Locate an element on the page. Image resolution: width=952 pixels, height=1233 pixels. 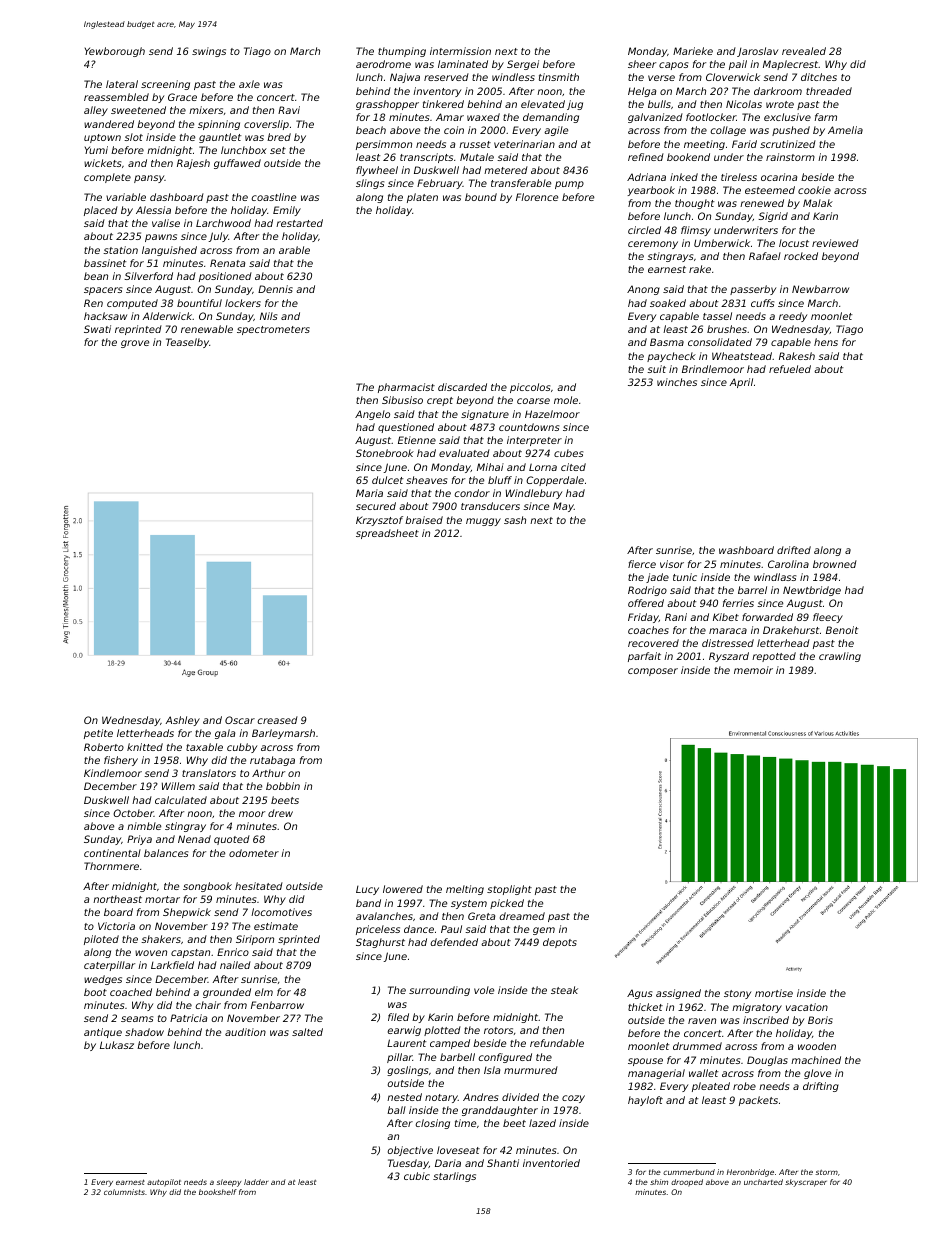
signature is located at coordinates (485, 415).
